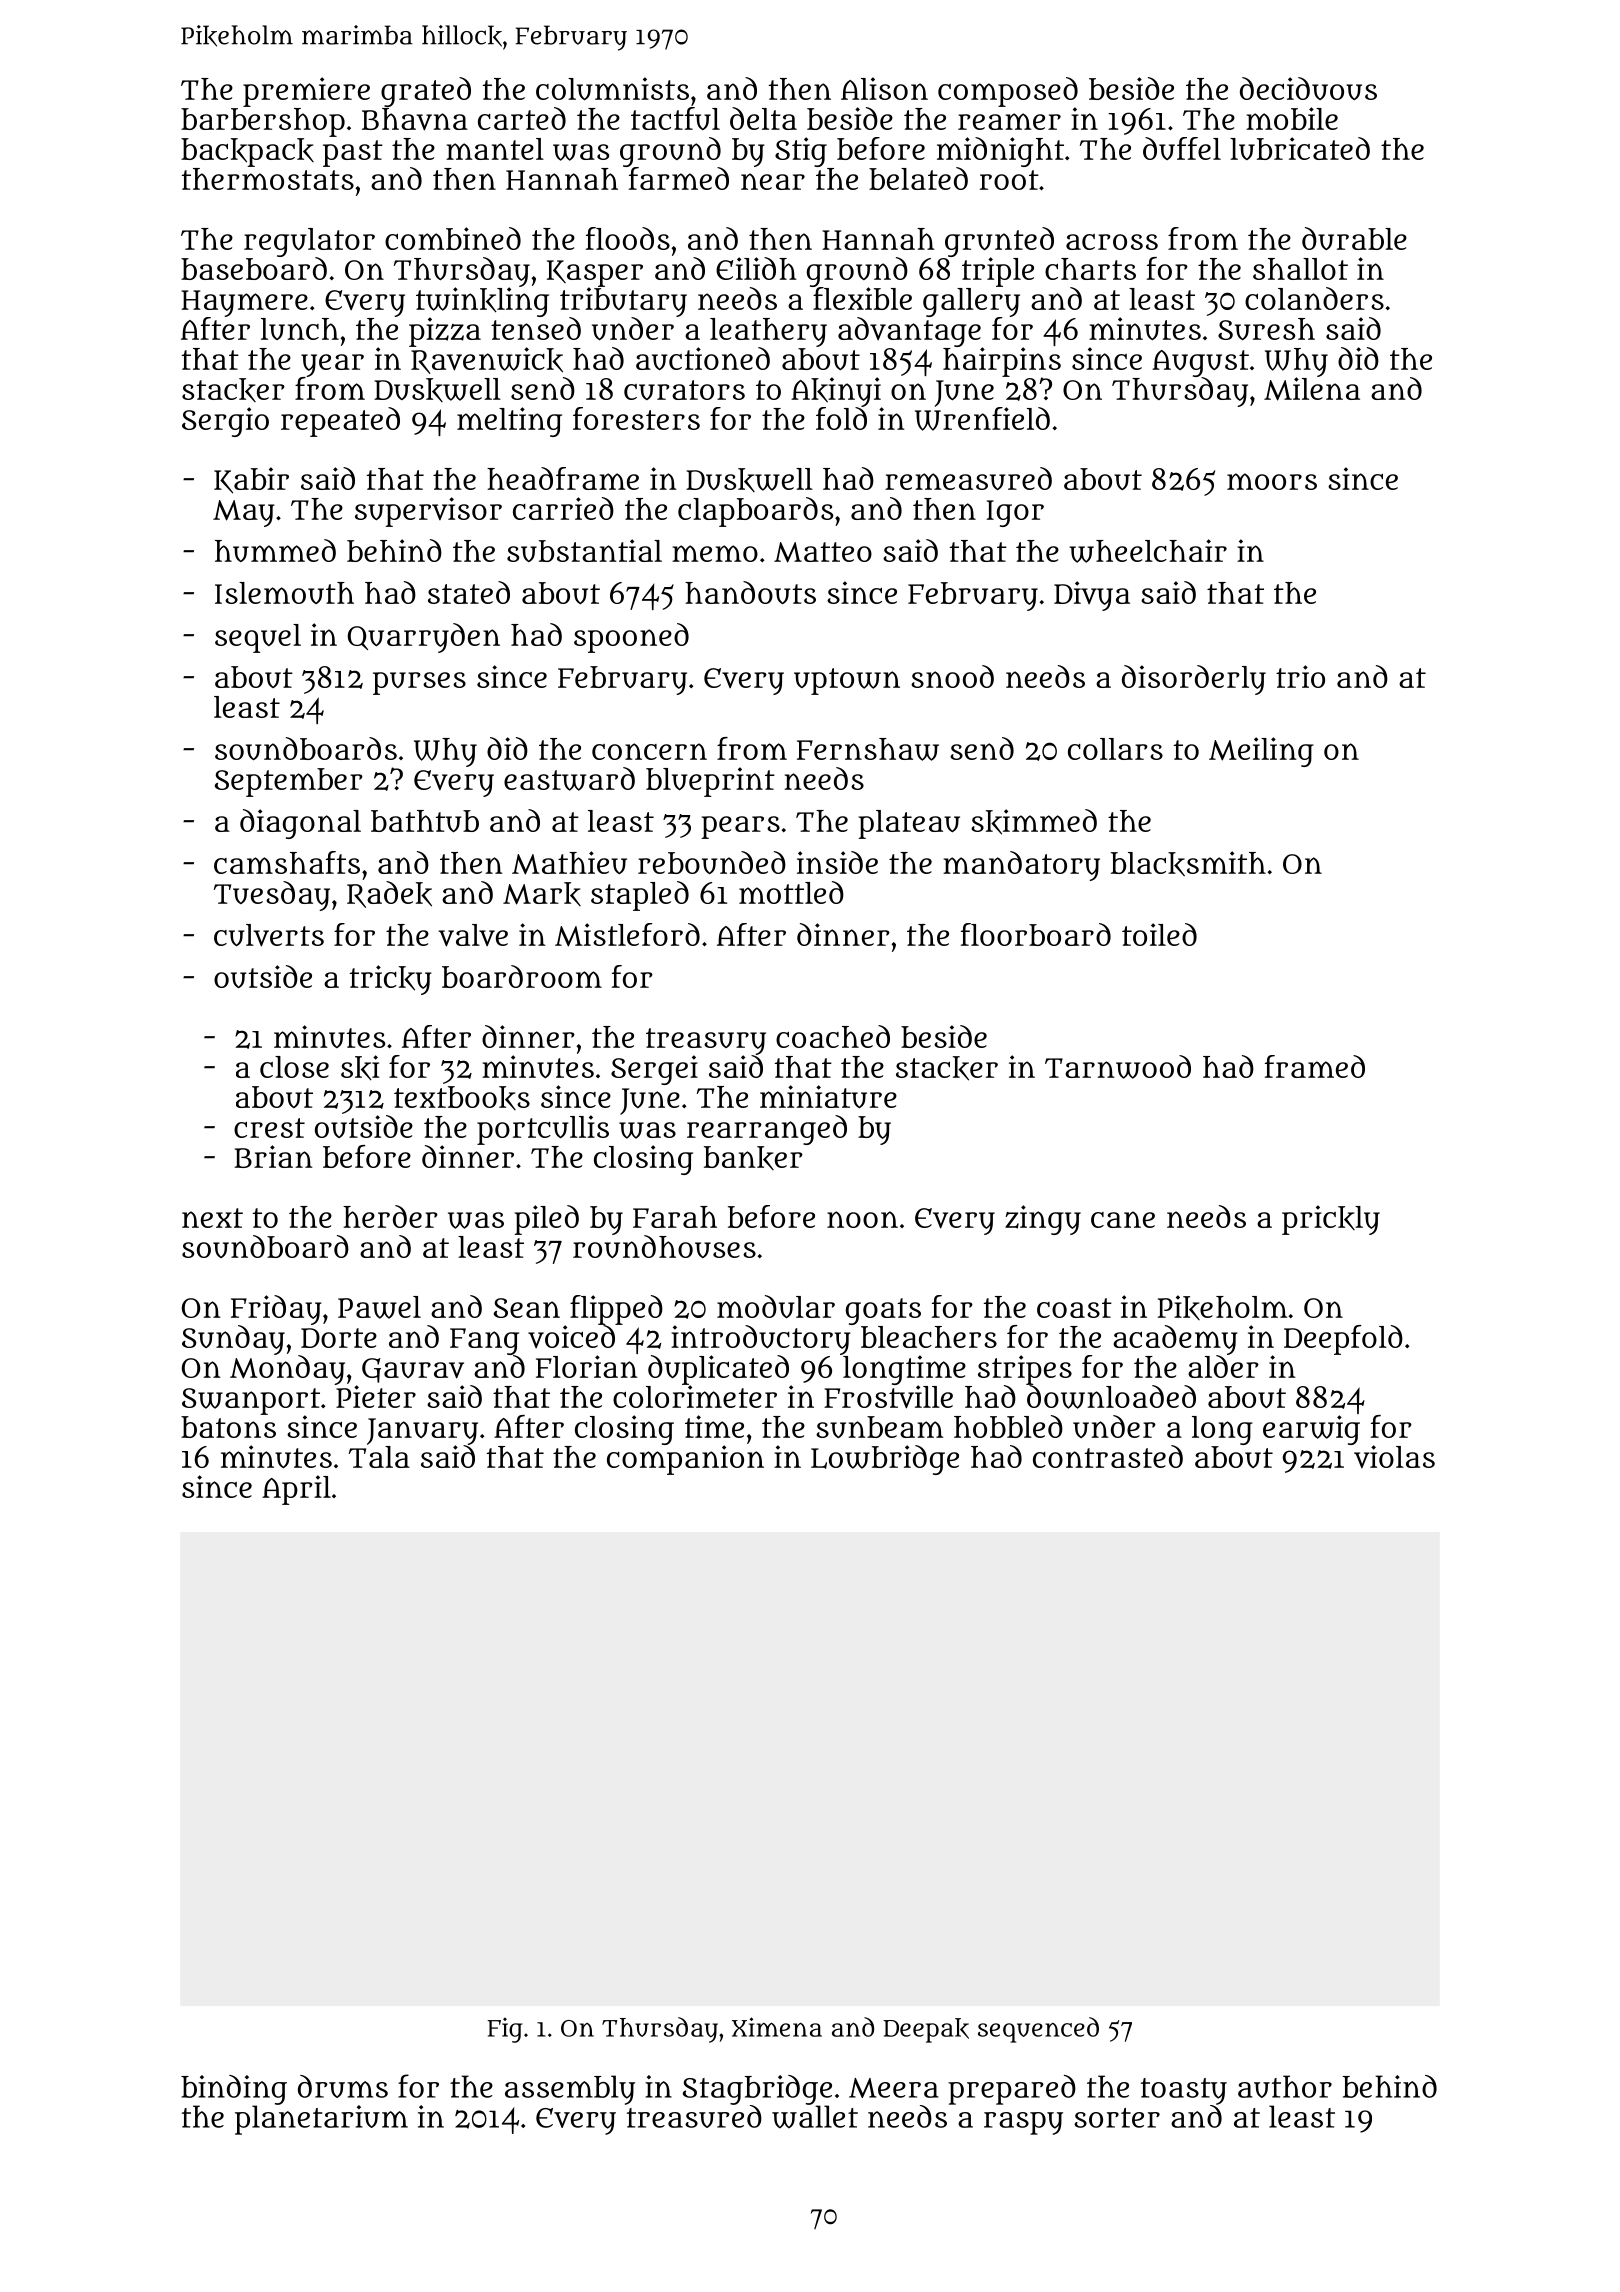 Image resolution: width=1620 pixels, height=2292 pixels. What do you see at coordinates (379, 1457) in the document?
I see `Tala` at bounding box center [379, 1457].
